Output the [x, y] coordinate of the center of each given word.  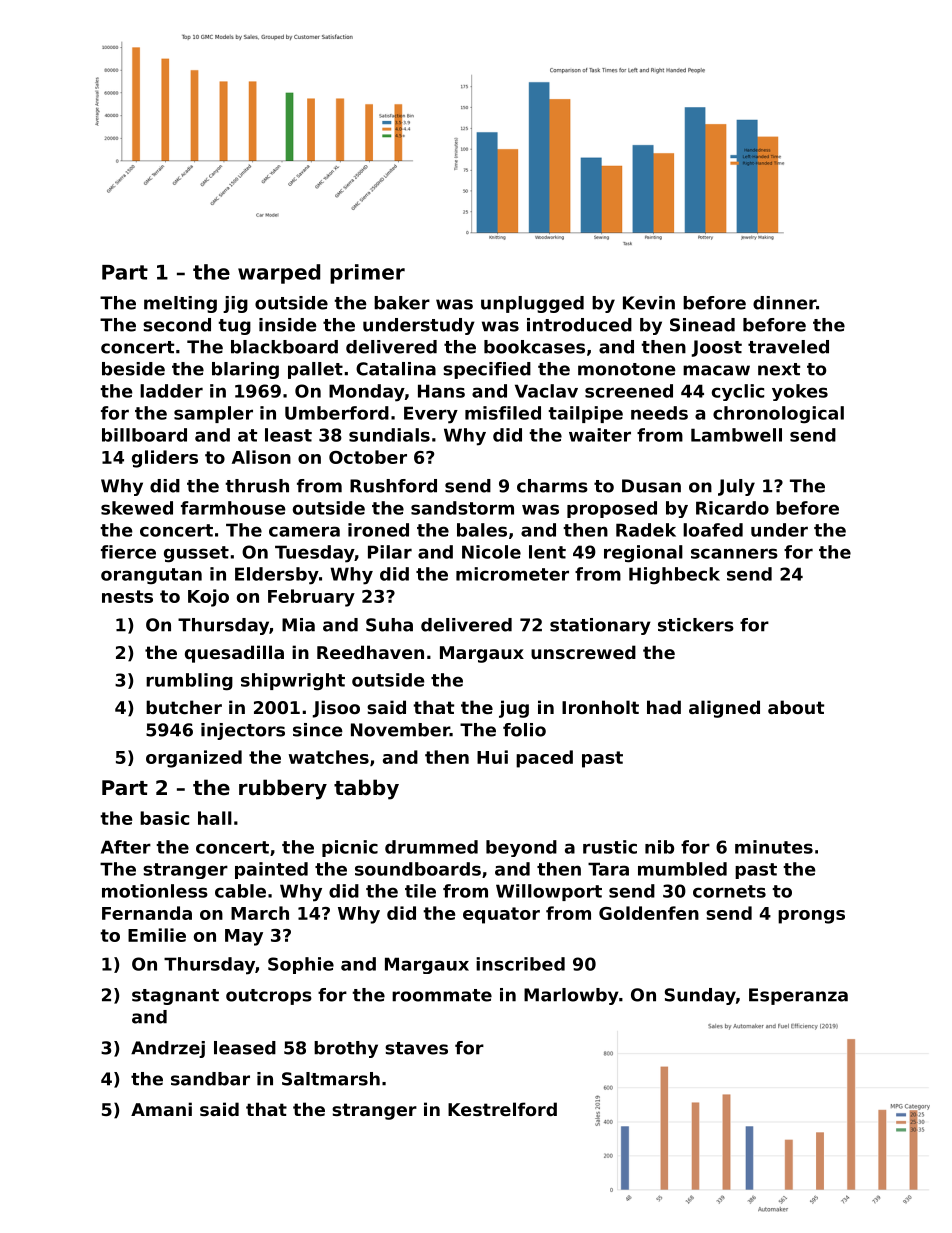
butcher [184, 707]
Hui [492, 757]
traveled [788, 347]
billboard [144, 435]
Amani [161, 1109]
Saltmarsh [331, 1079]
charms [552, 486]
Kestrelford [502, 1109]
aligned [724, 709]
